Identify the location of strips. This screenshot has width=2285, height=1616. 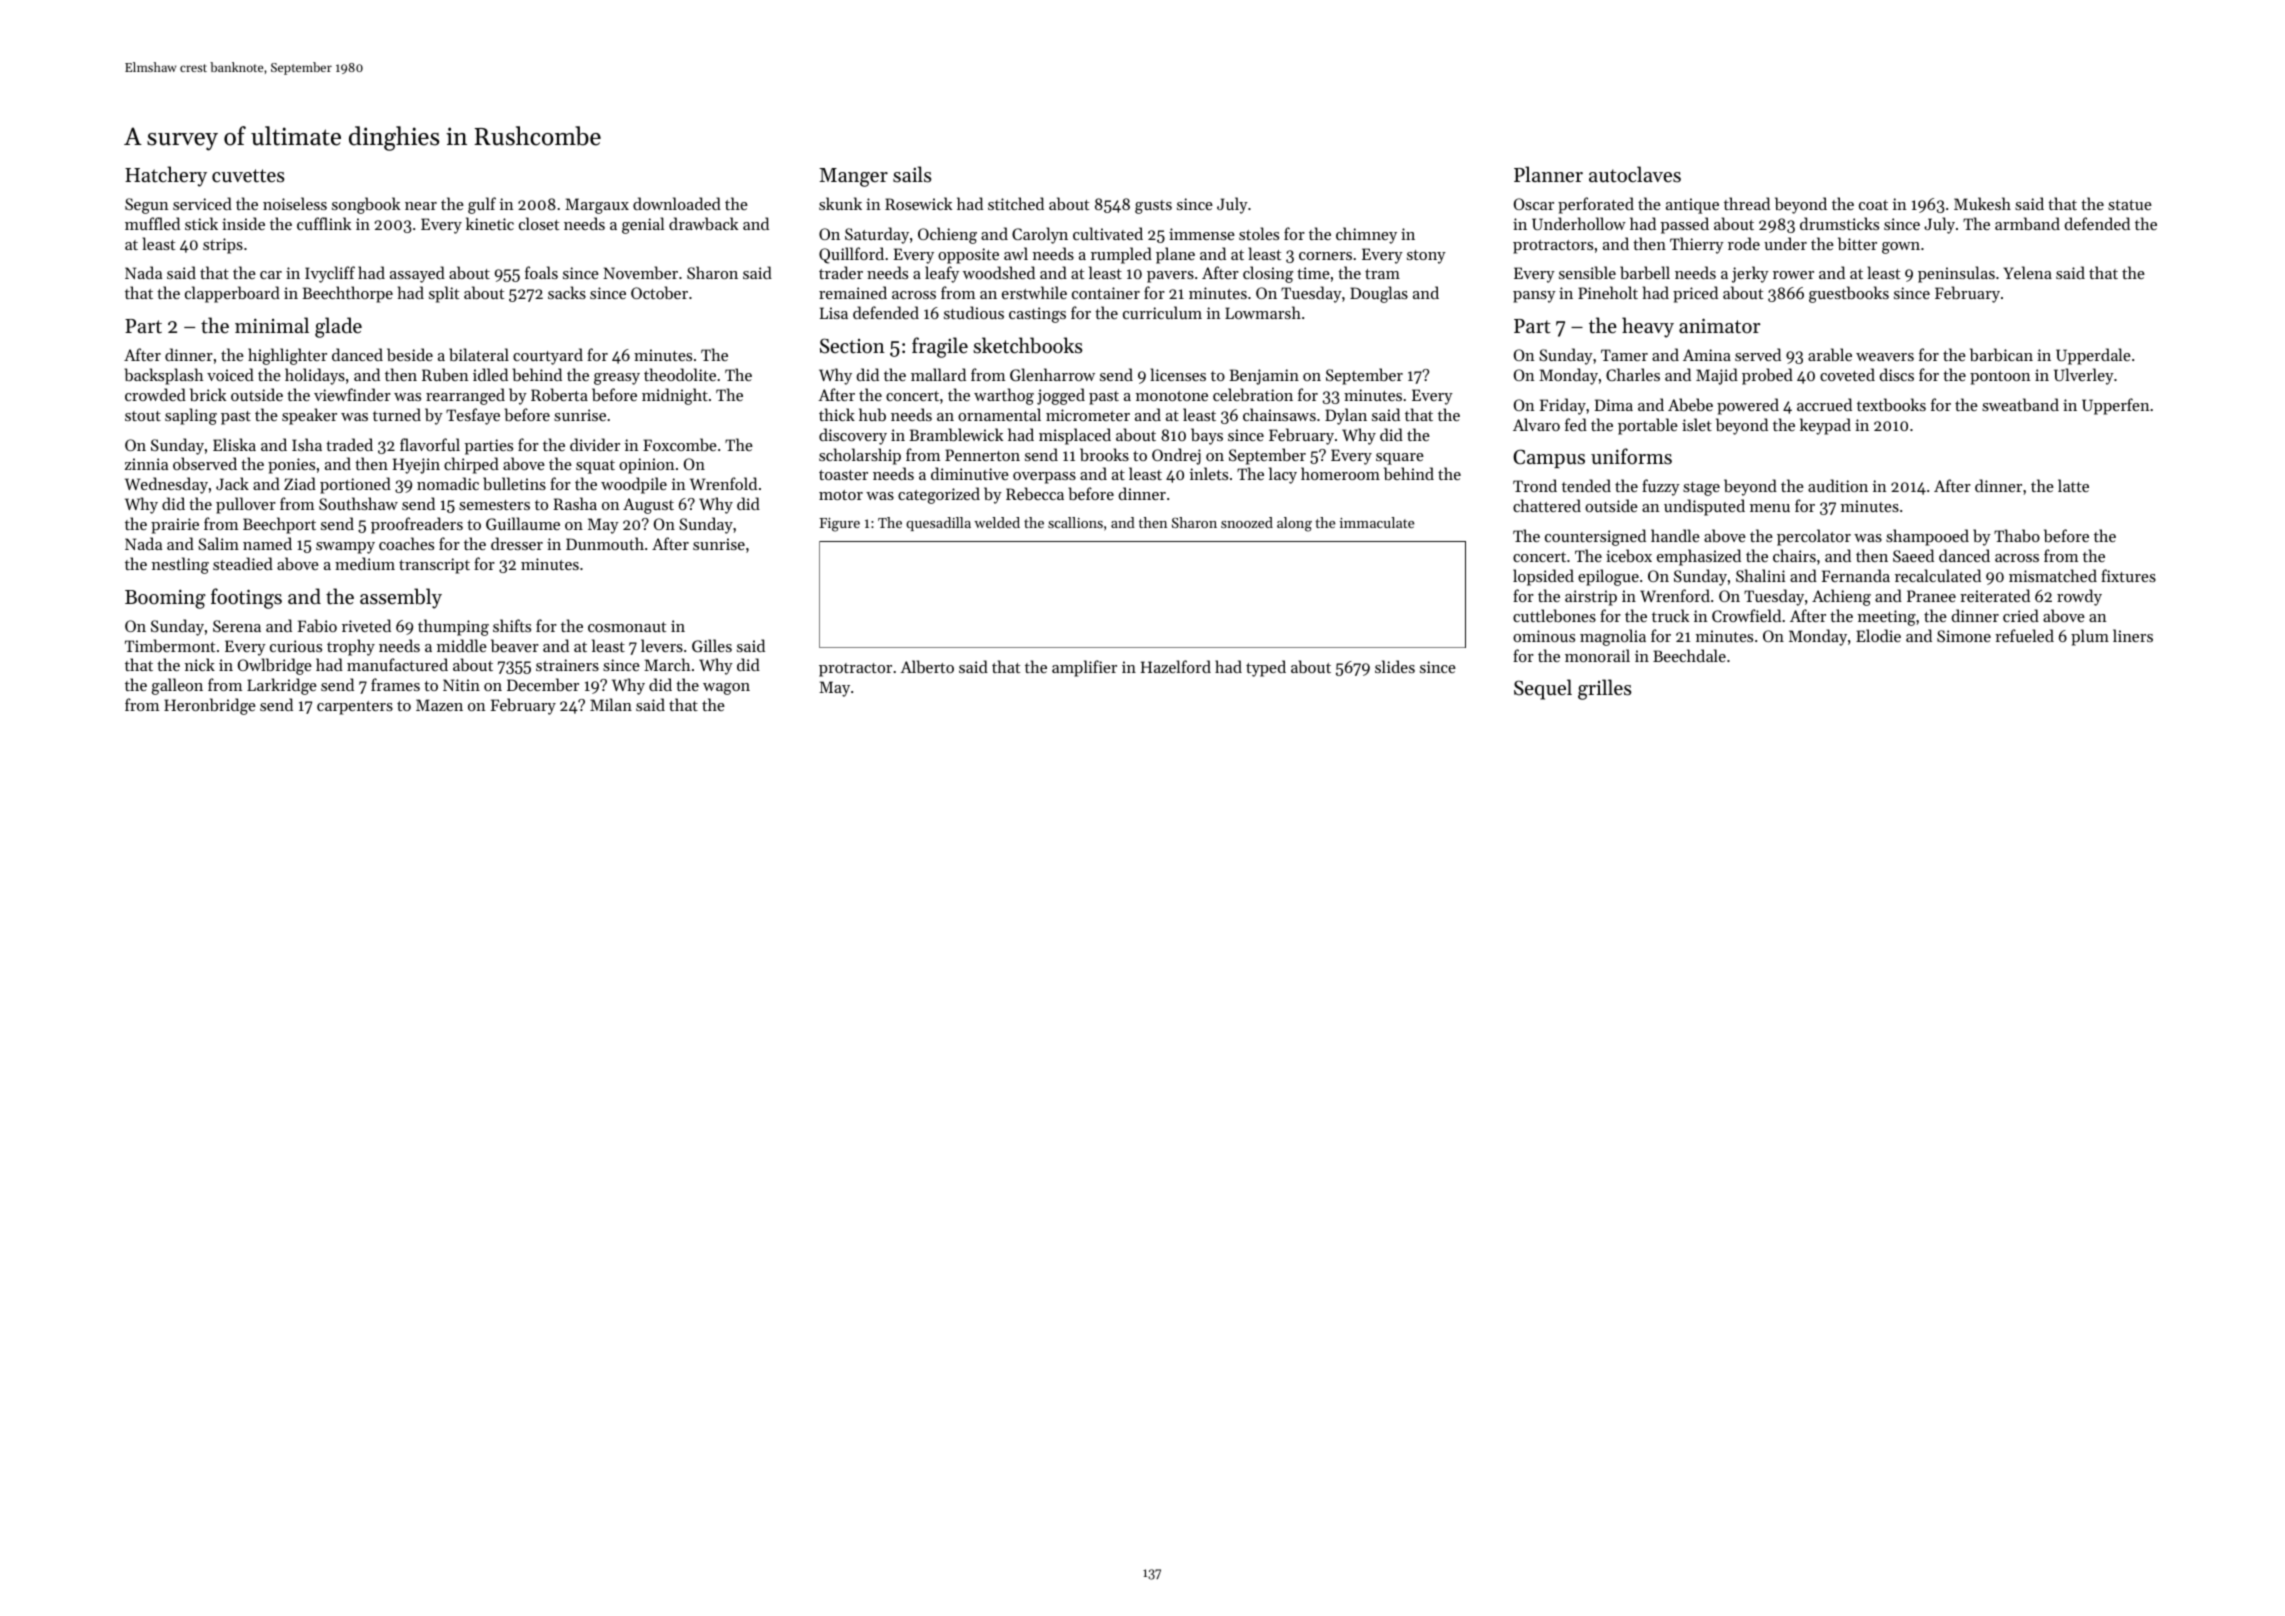
(223, 246).
